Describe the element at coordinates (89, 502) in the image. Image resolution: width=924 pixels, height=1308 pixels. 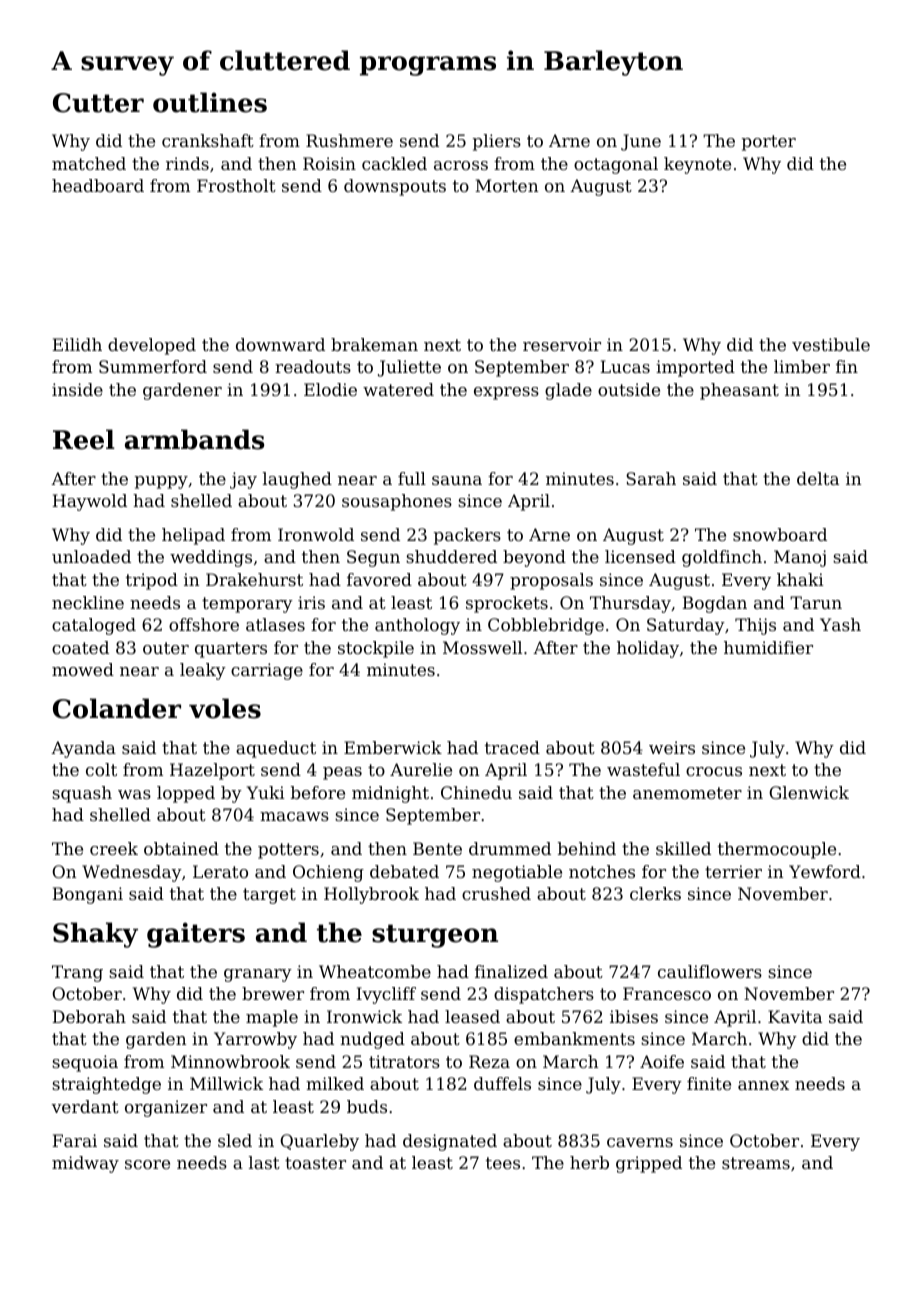
I see `Haywold` at that location.
